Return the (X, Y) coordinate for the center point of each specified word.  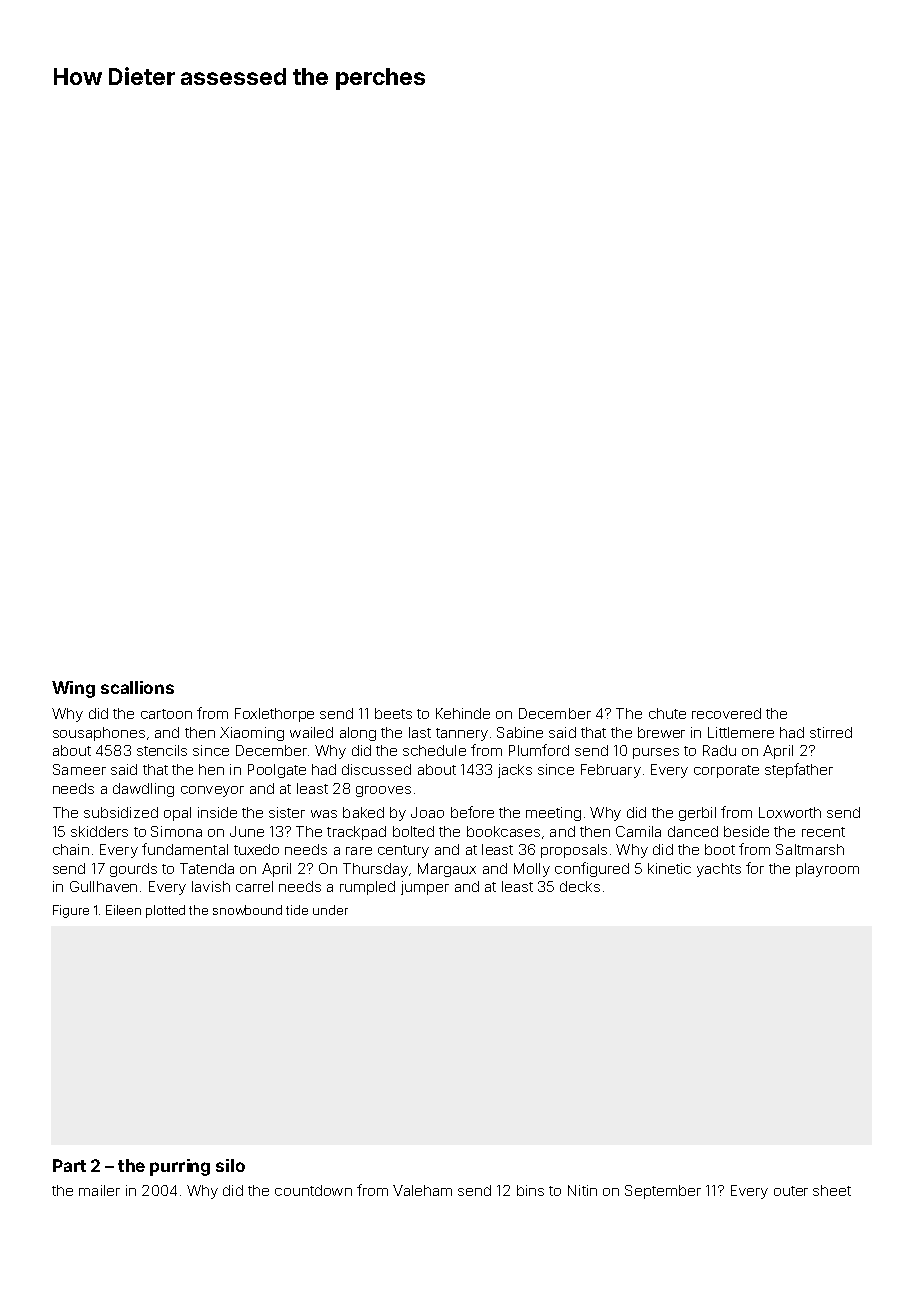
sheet (832, 1190)
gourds (133, 870)
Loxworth (790, 812)
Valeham (422, 1190)
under (330, 910)
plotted (165, 911)
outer (791, 1191)
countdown (313, 1190)
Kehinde (463, 713)
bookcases (503, 831)
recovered (726, 713)
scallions (137, 687)
